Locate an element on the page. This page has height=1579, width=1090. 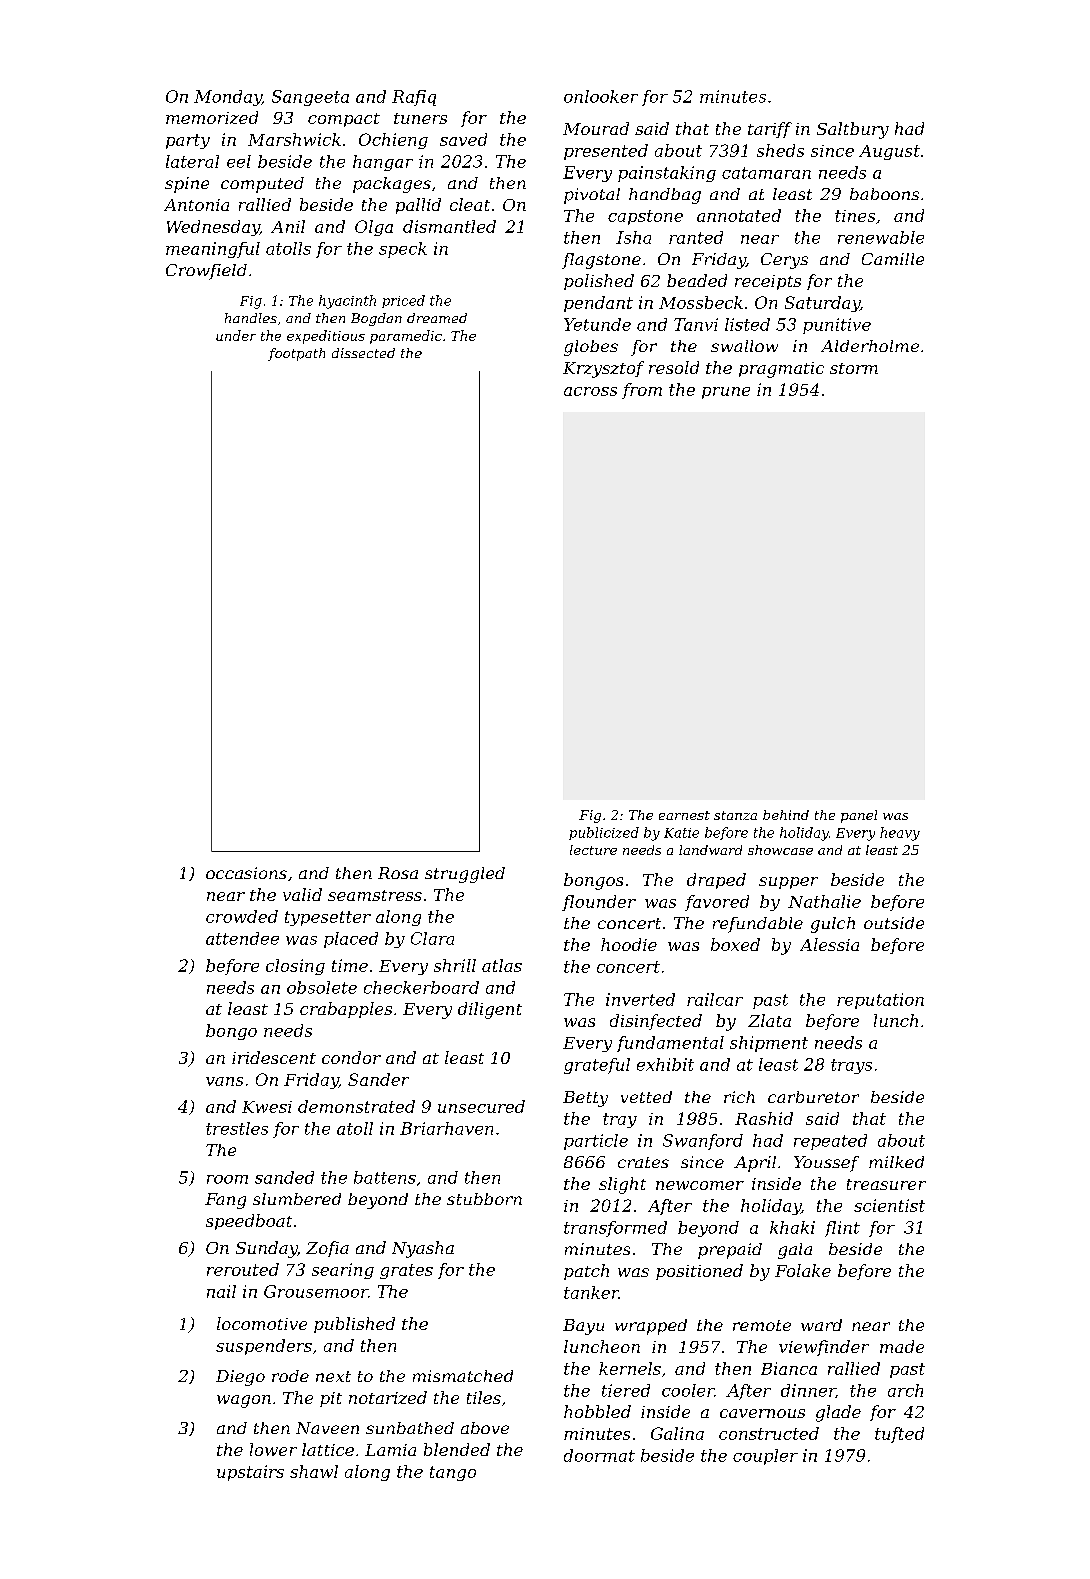
party is located at coordinates (188, 141).
